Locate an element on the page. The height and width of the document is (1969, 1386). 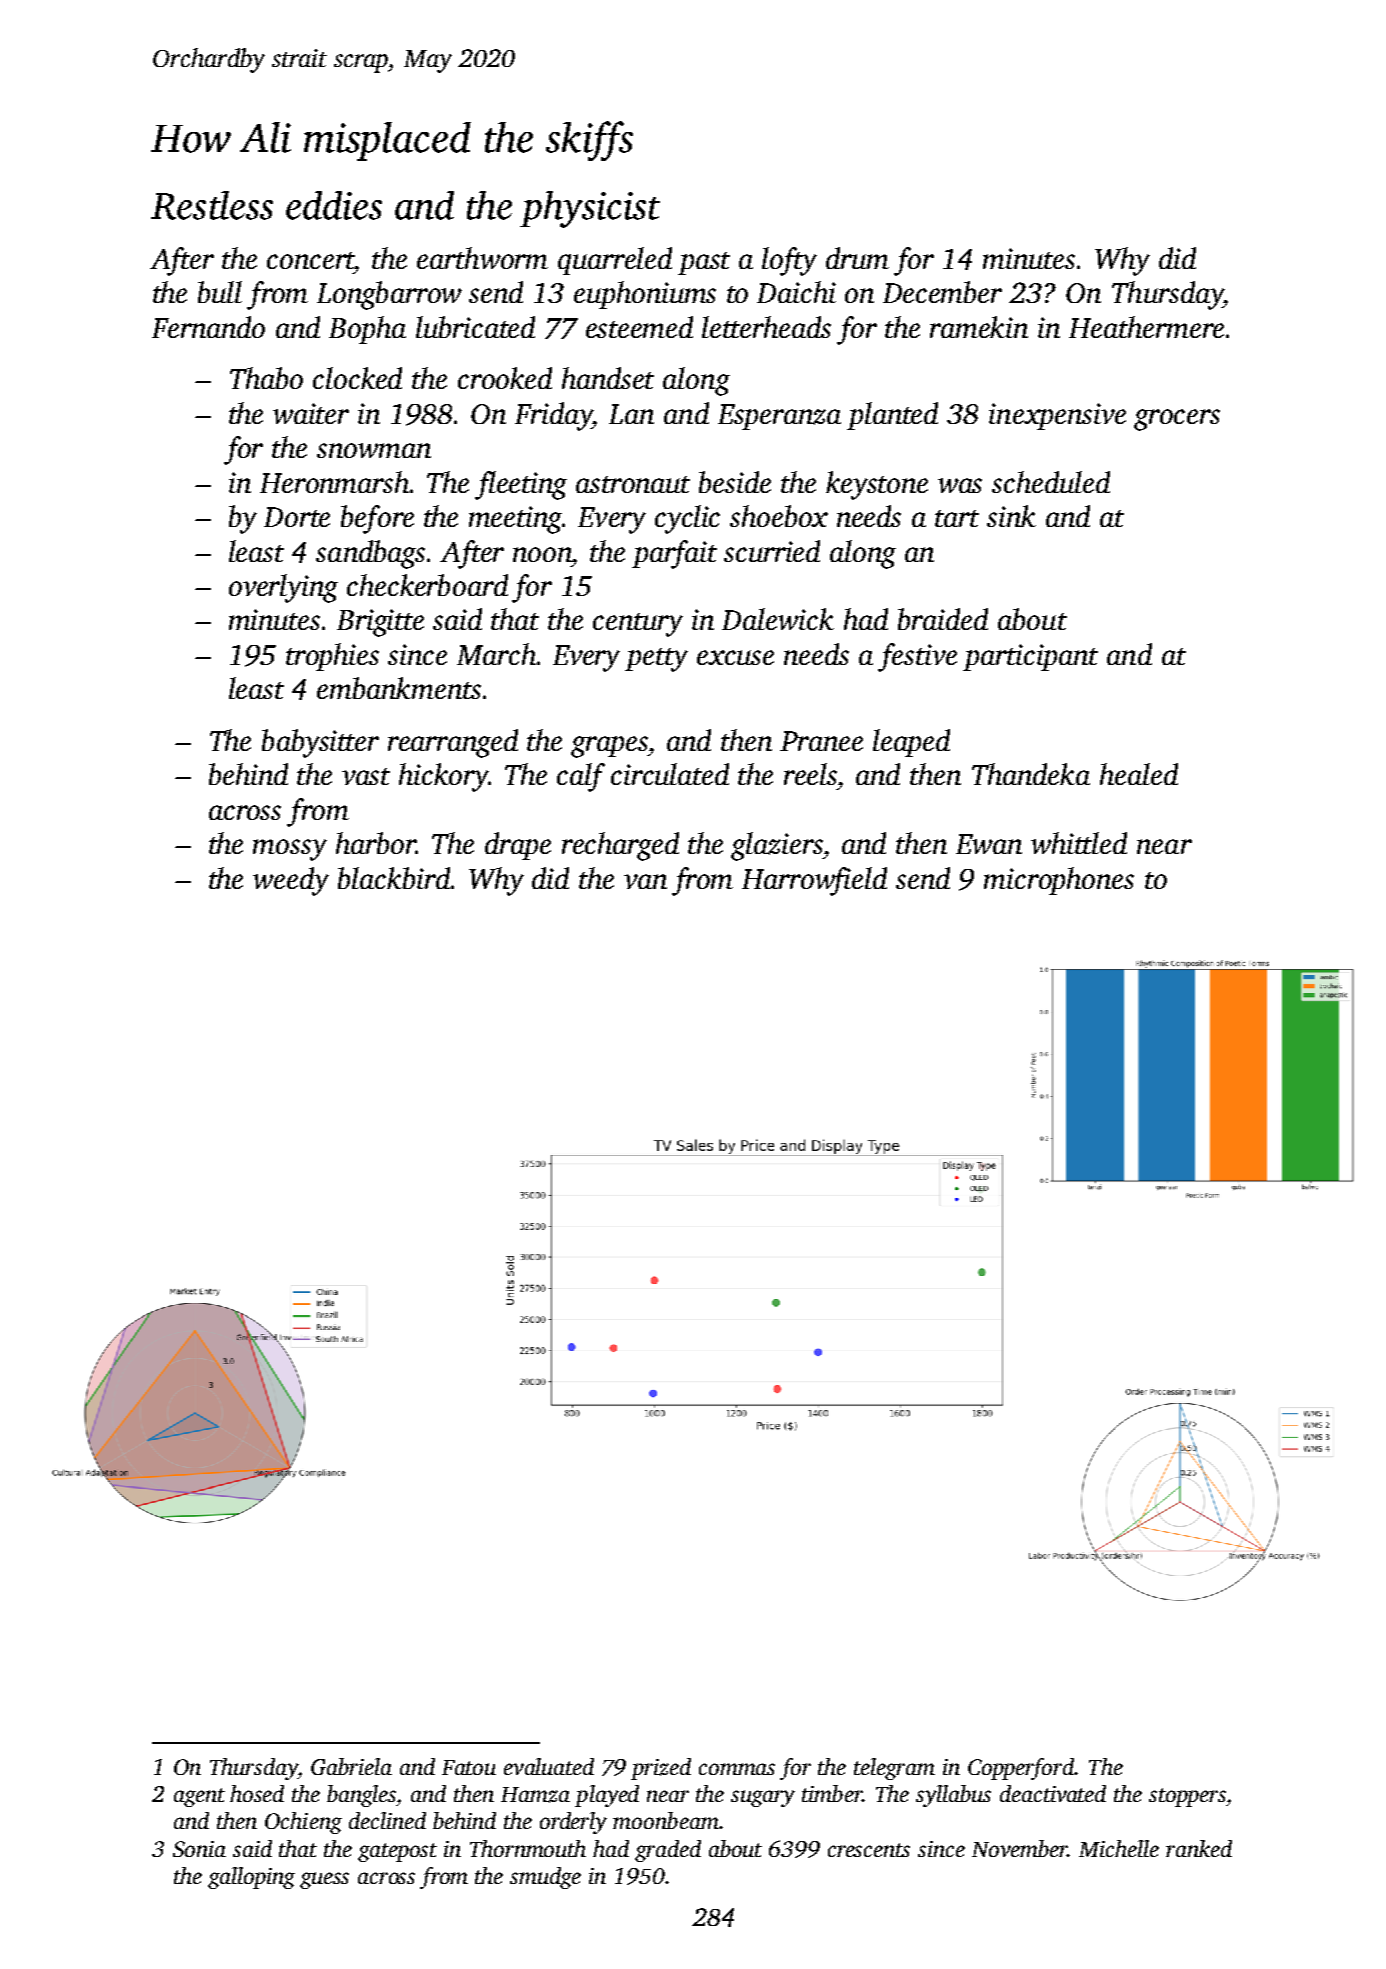
healed is located at coordinates (1139, 774).
